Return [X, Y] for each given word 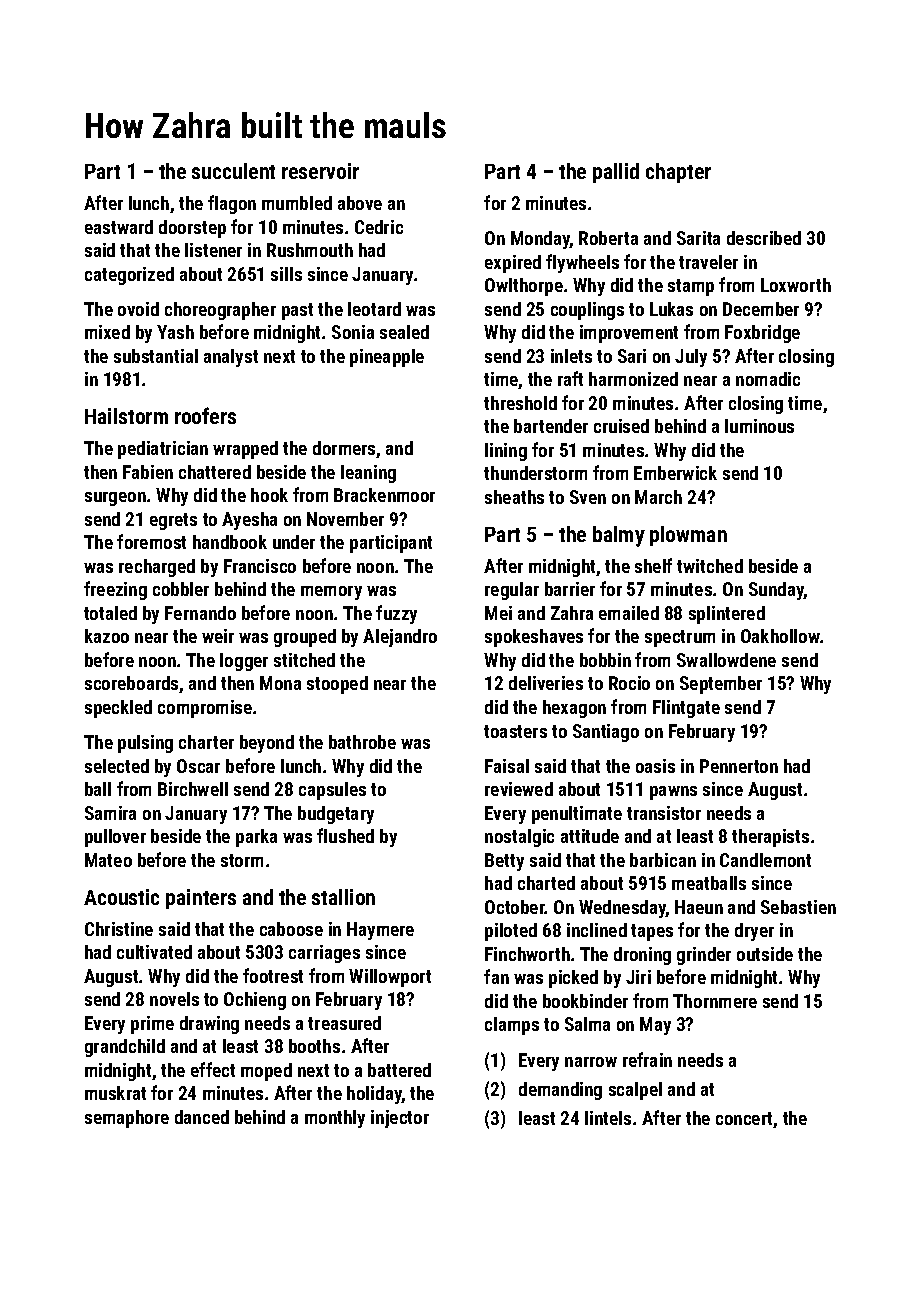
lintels [608, 1118]
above [360, 203]
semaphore [127, 1119]
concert [745, 1120]
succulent [233, 171]
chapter [678, 173]
